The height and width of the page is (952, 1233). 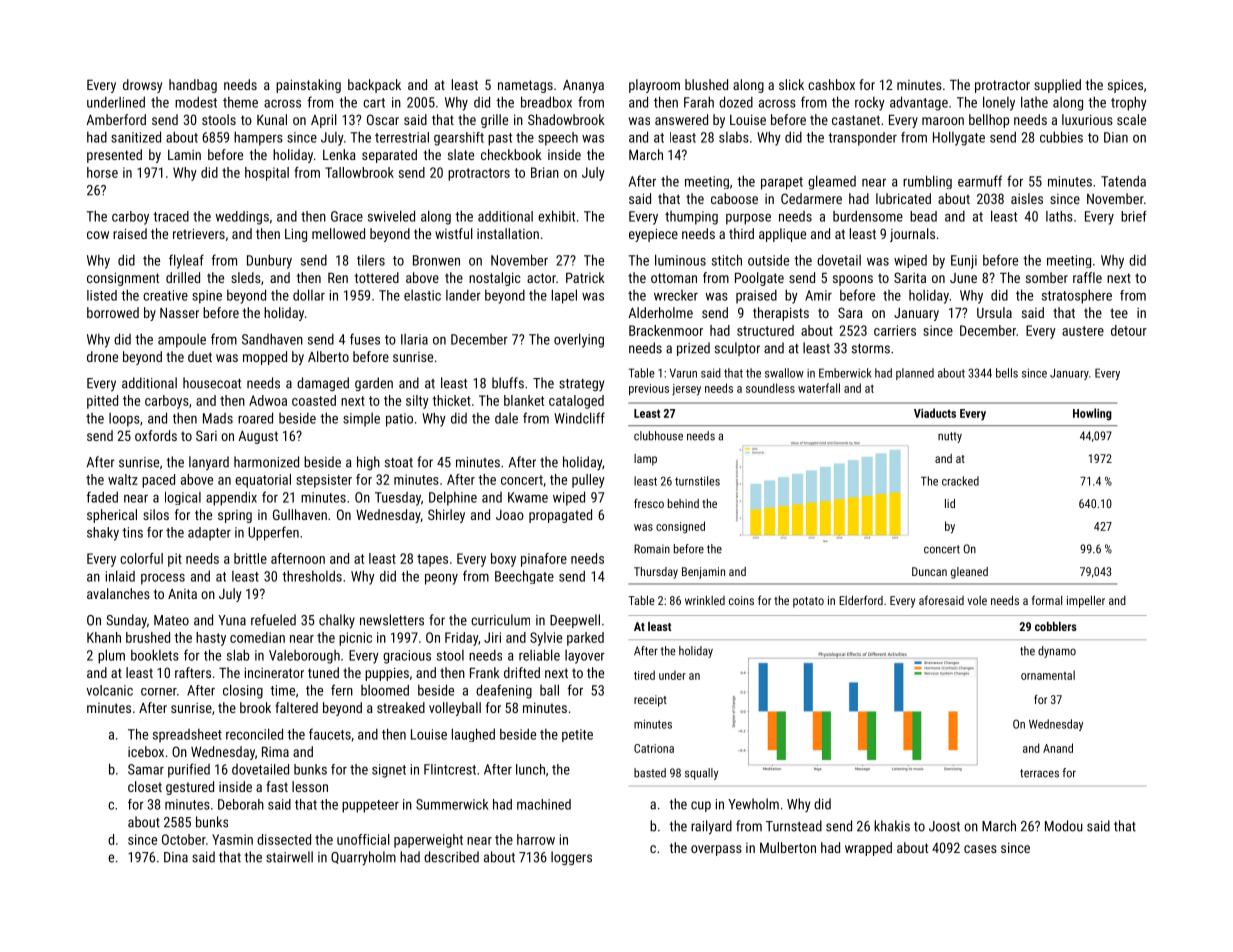 What do you see at coordinates (686, 390) in the page?
I see `jersey` at bounding box center [686, 390].
